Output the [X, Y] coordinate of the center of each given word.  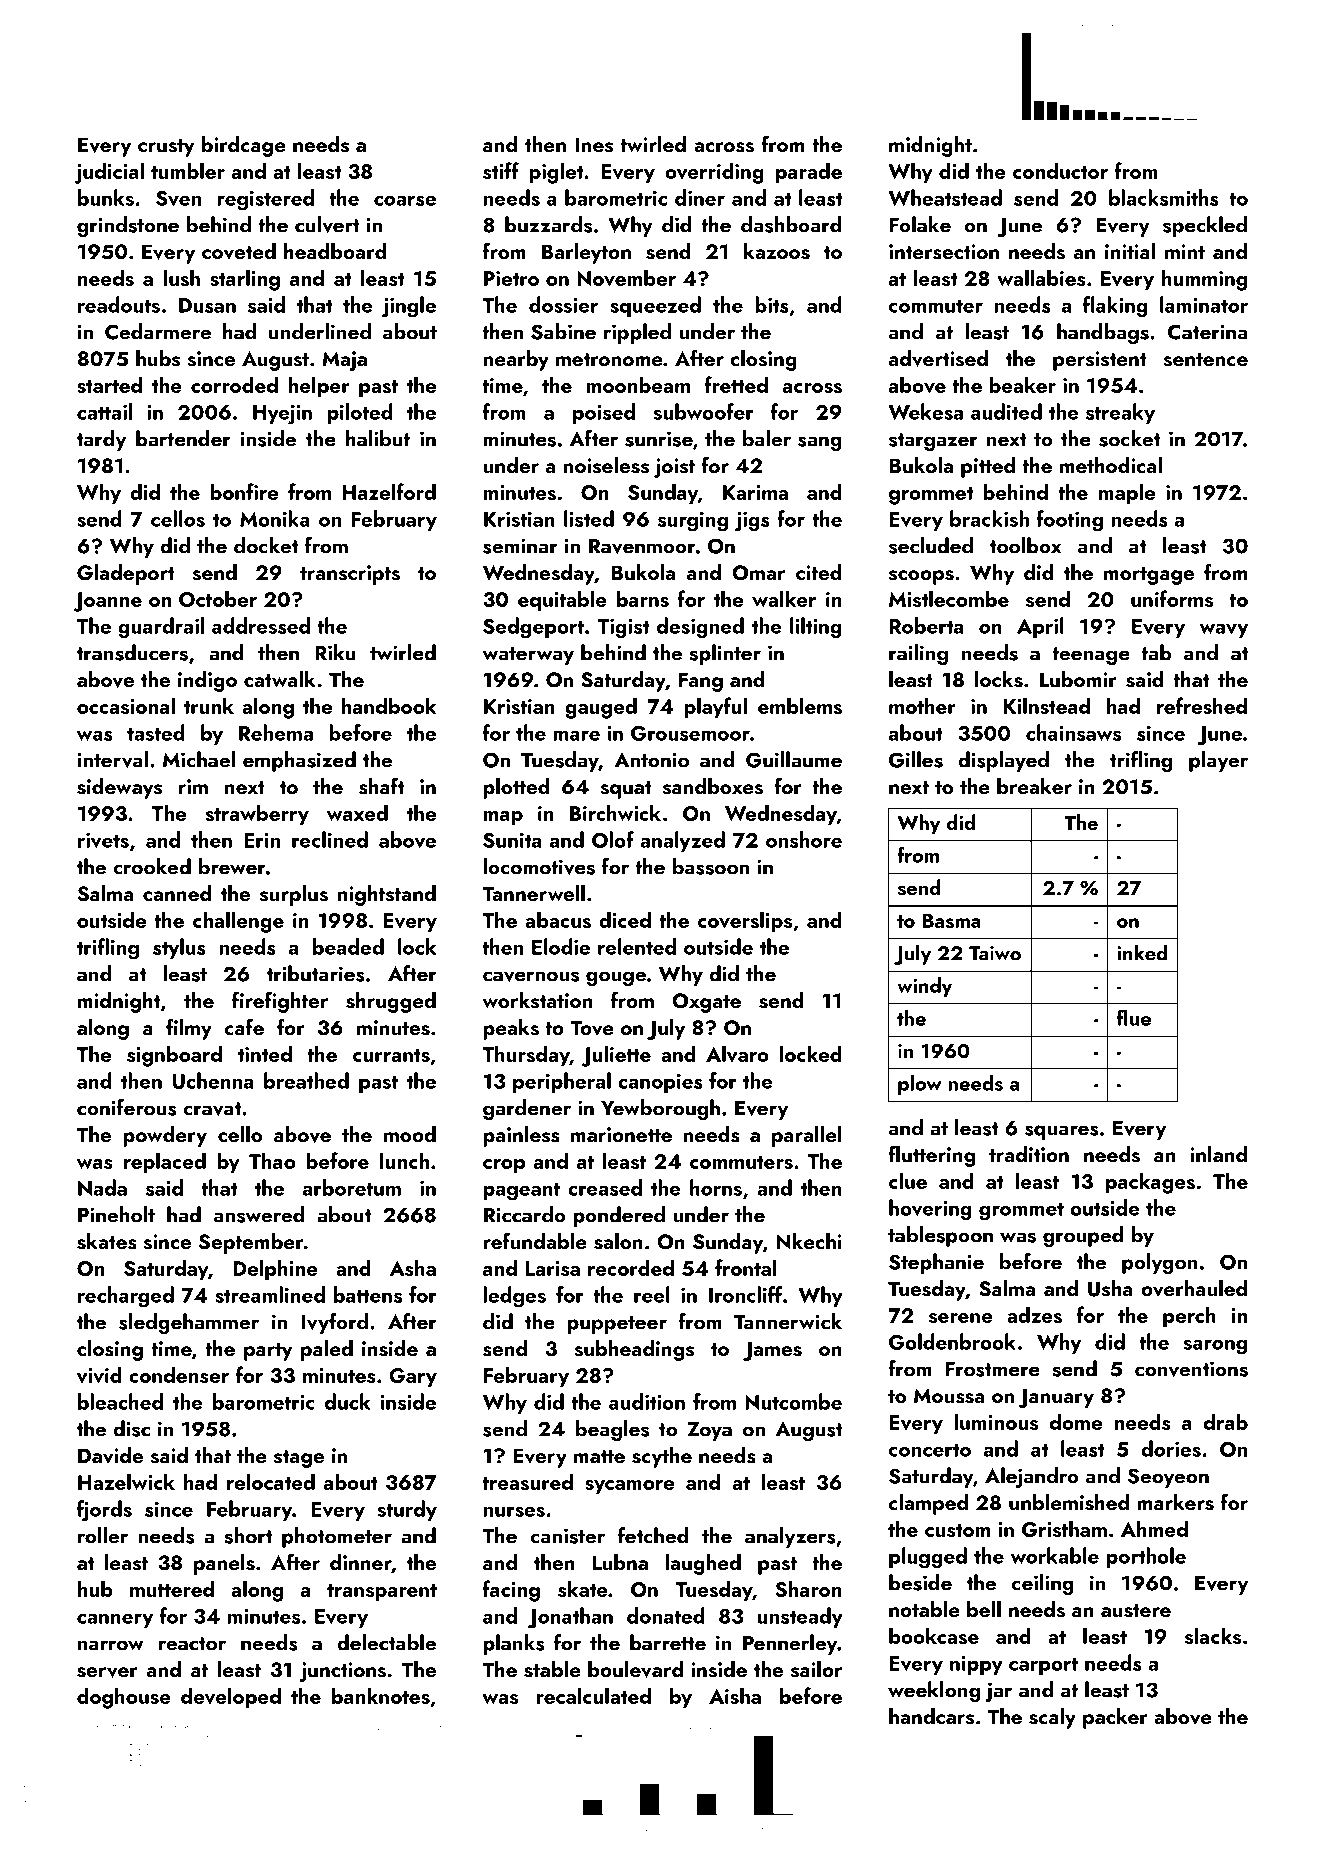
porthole [1146, 1557]
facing [511, 1591]
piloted [360, 413]
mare [576, 736]
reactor [192, 1644]
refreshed [1202, 705]
